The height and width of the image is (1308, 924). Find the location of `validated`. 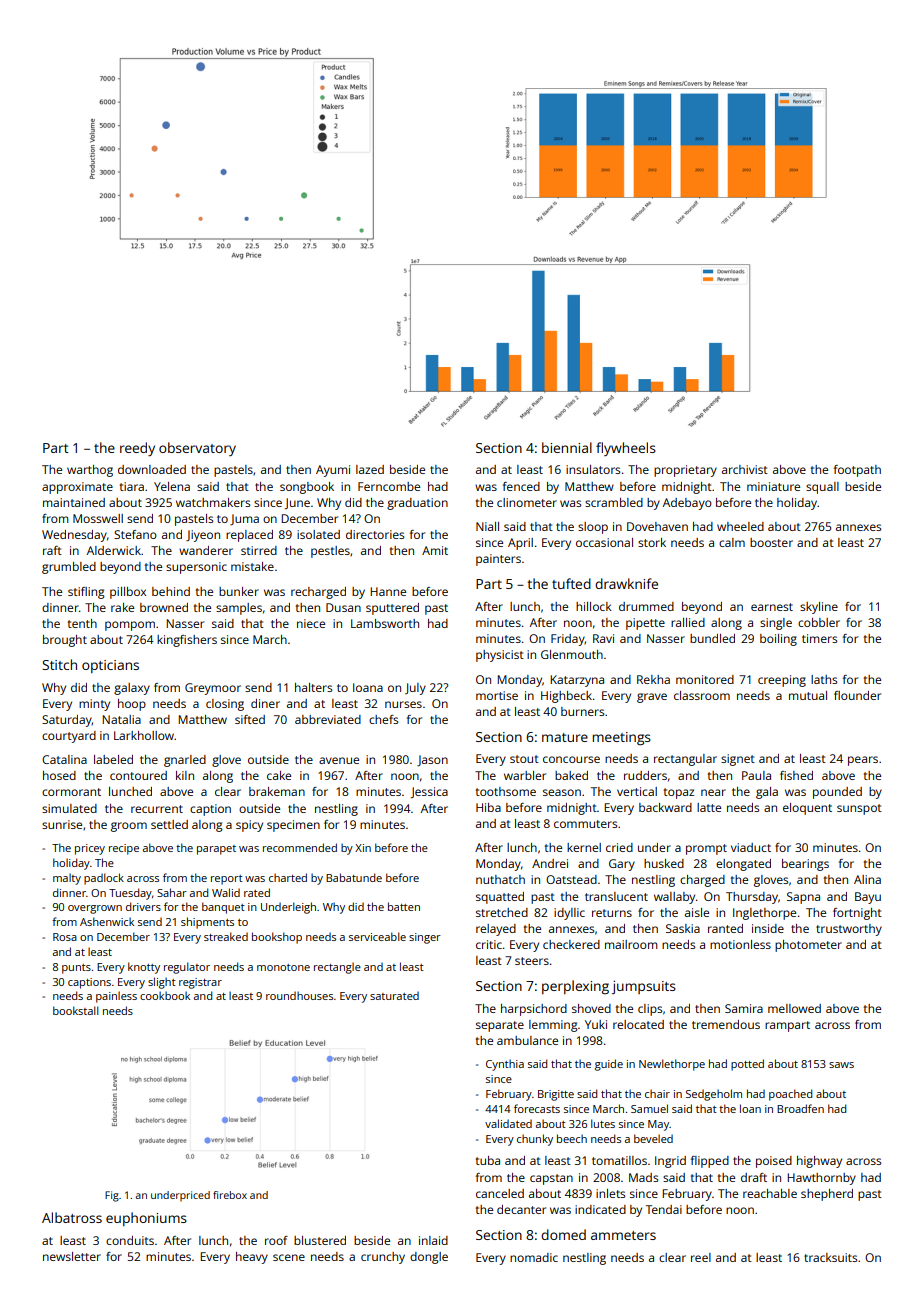

validated is located at coordinates (508, 1123).
